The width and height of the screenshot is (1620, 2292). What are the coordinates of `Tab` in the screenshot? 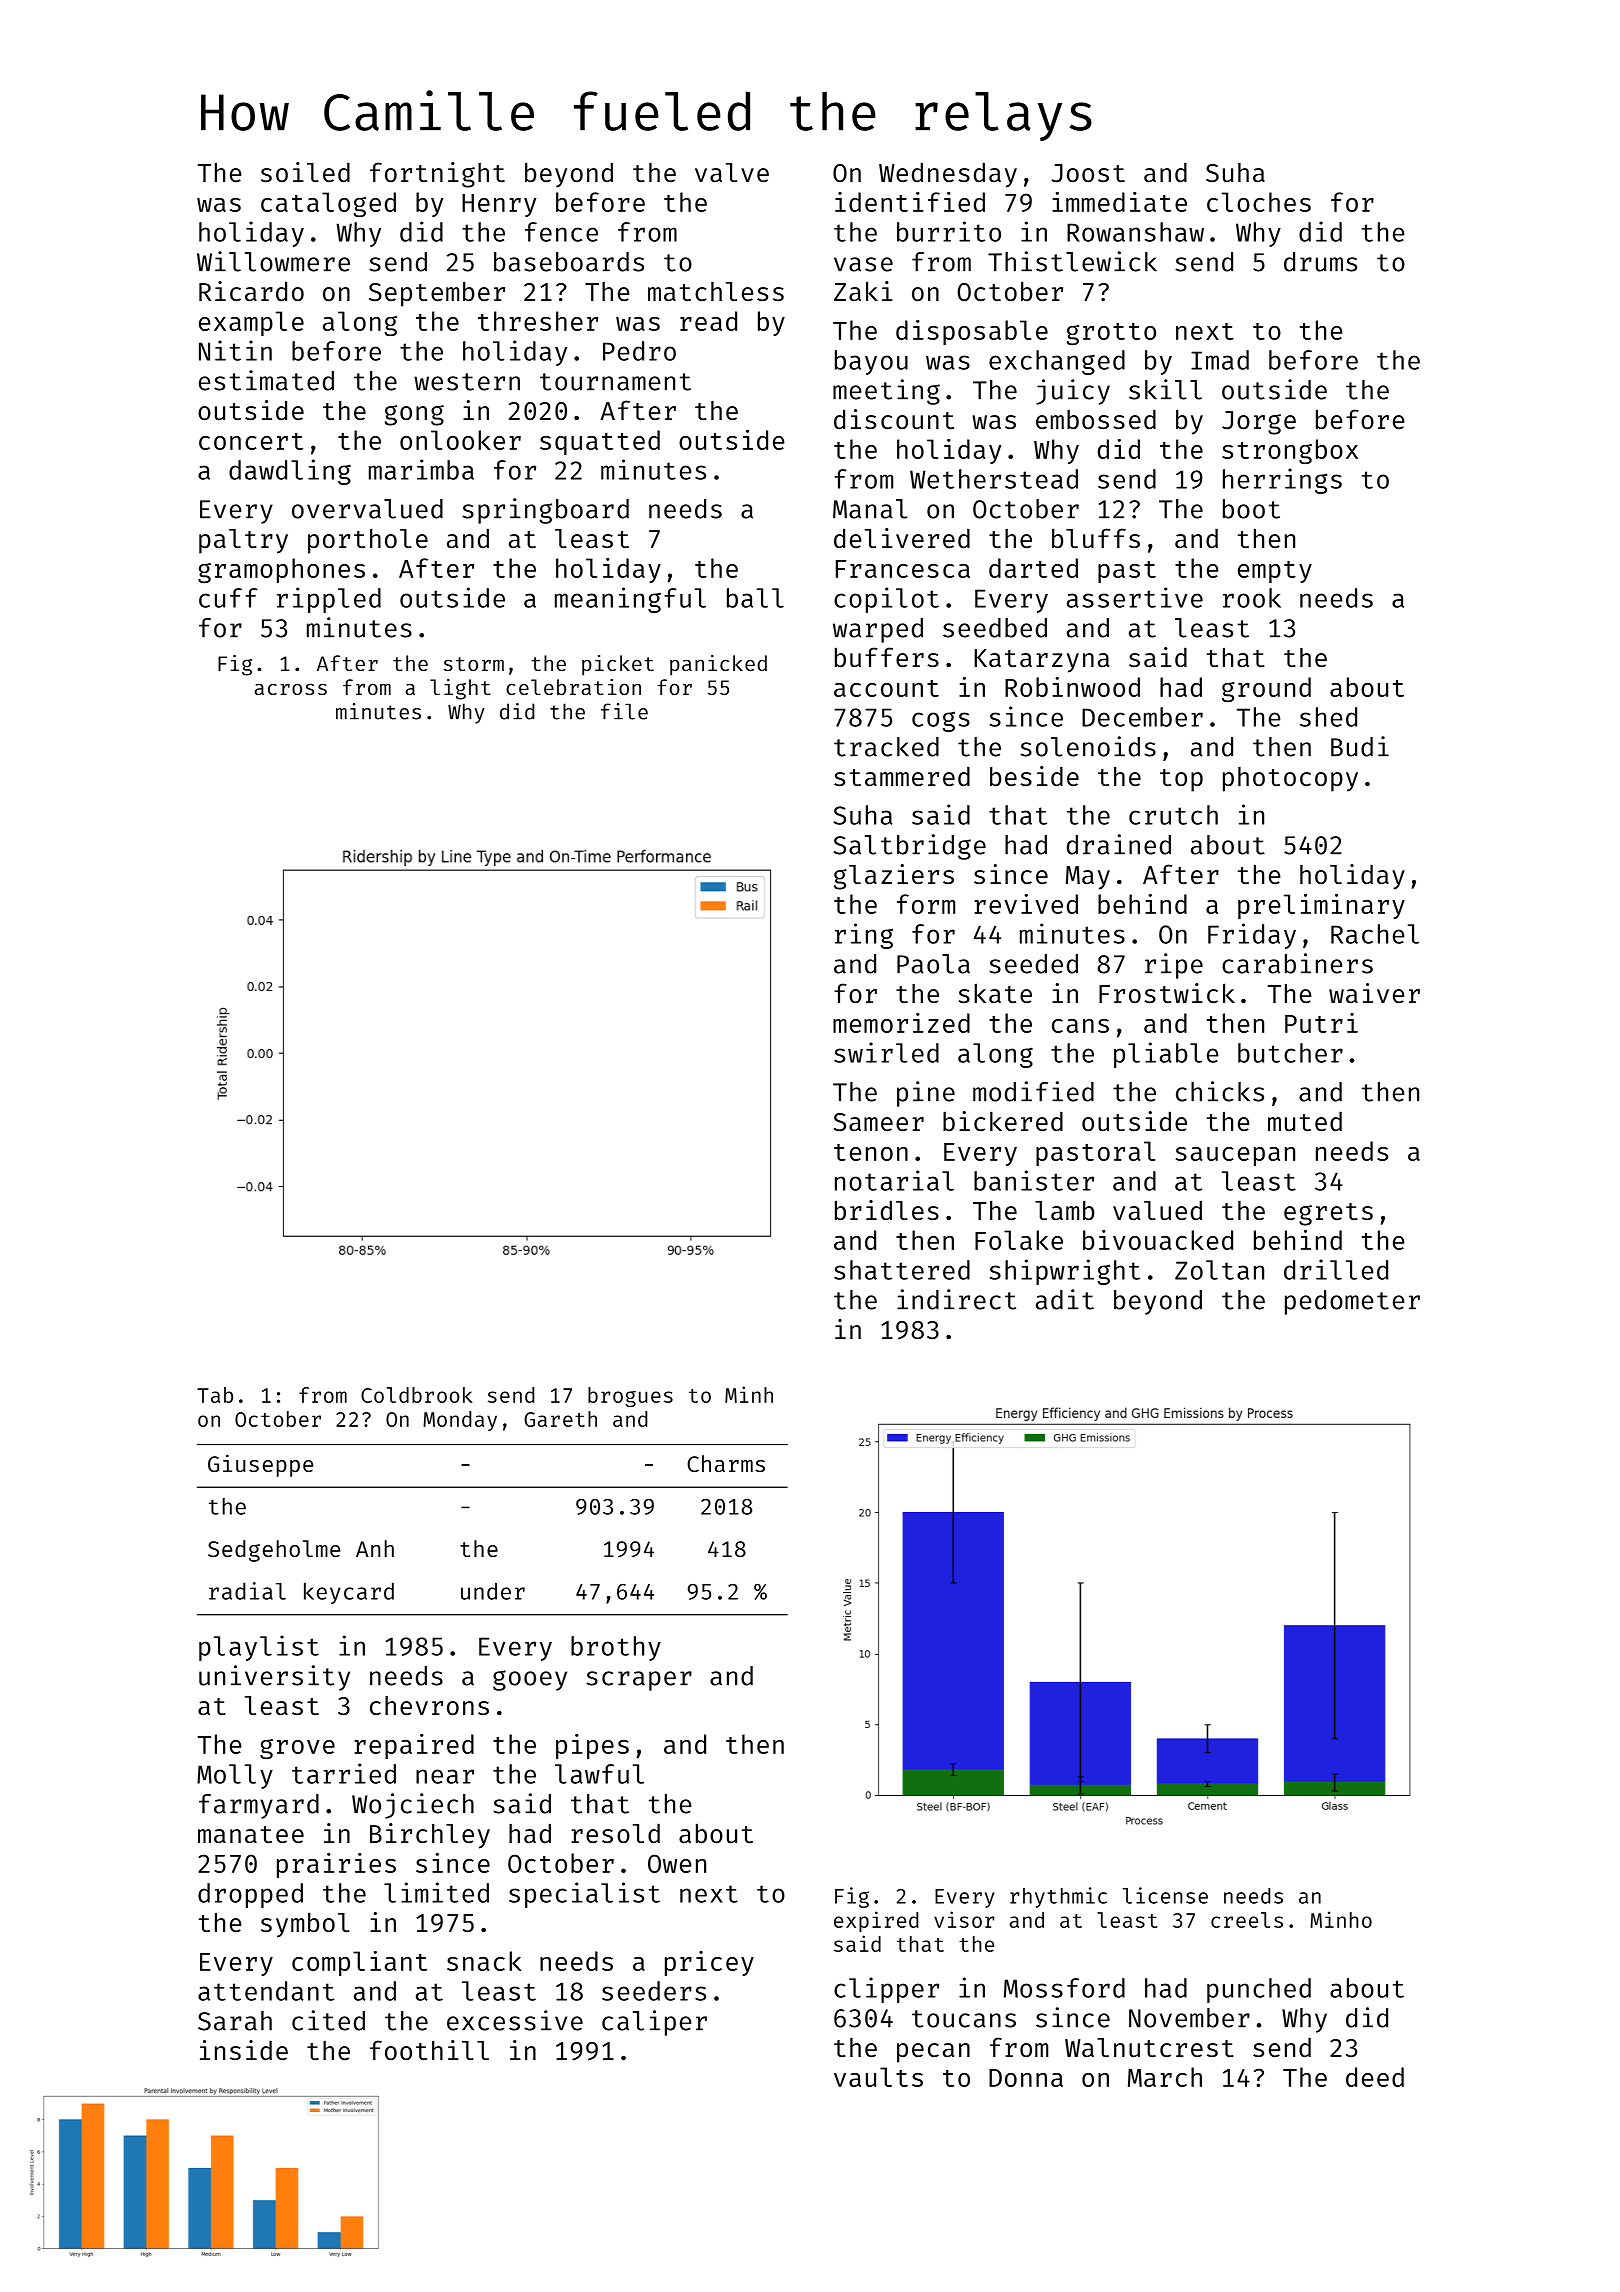 It's located at (215, 1395).
